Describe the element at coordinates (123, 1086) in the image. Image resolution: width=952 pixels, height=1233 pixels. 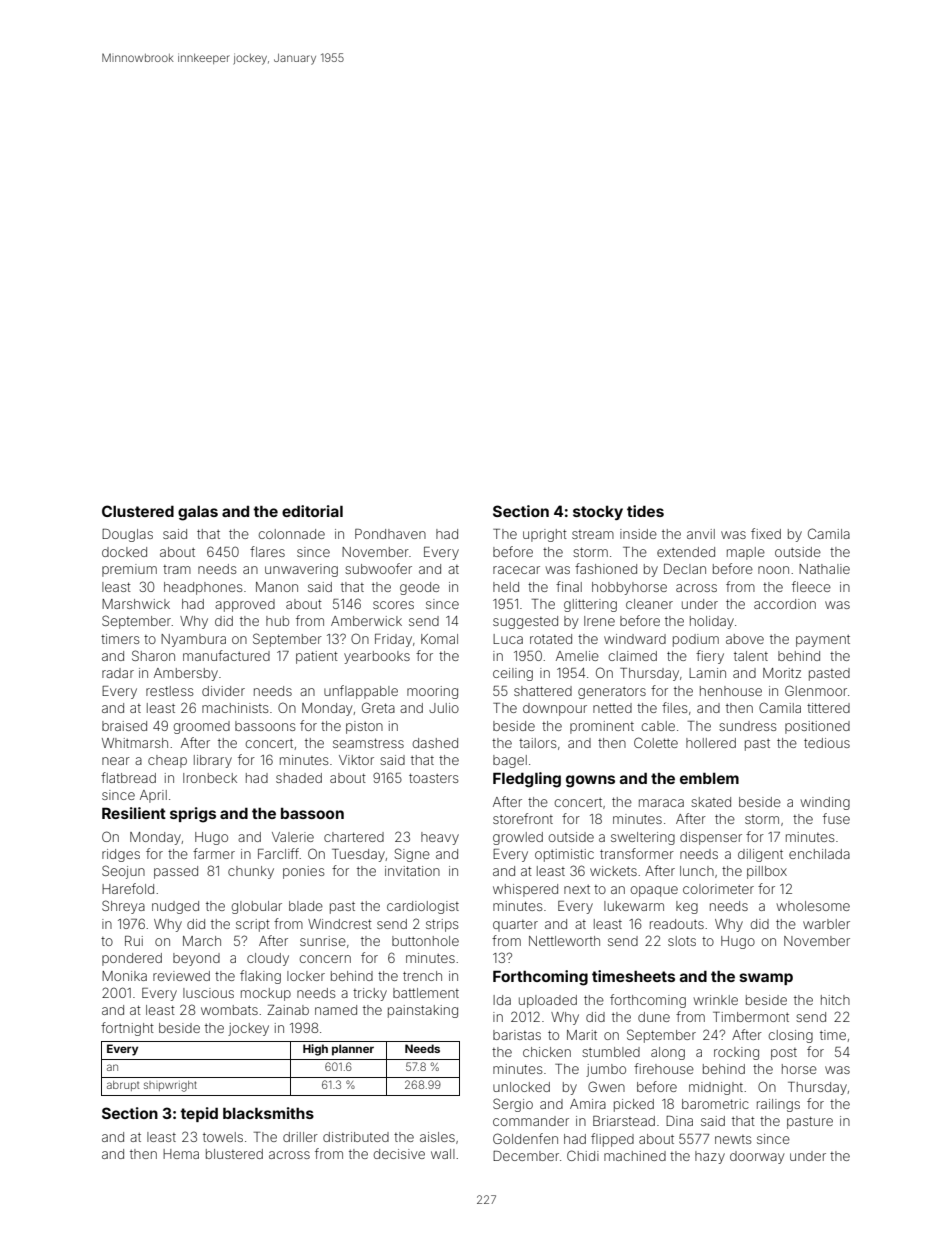
I see `abrupt` at that location.
